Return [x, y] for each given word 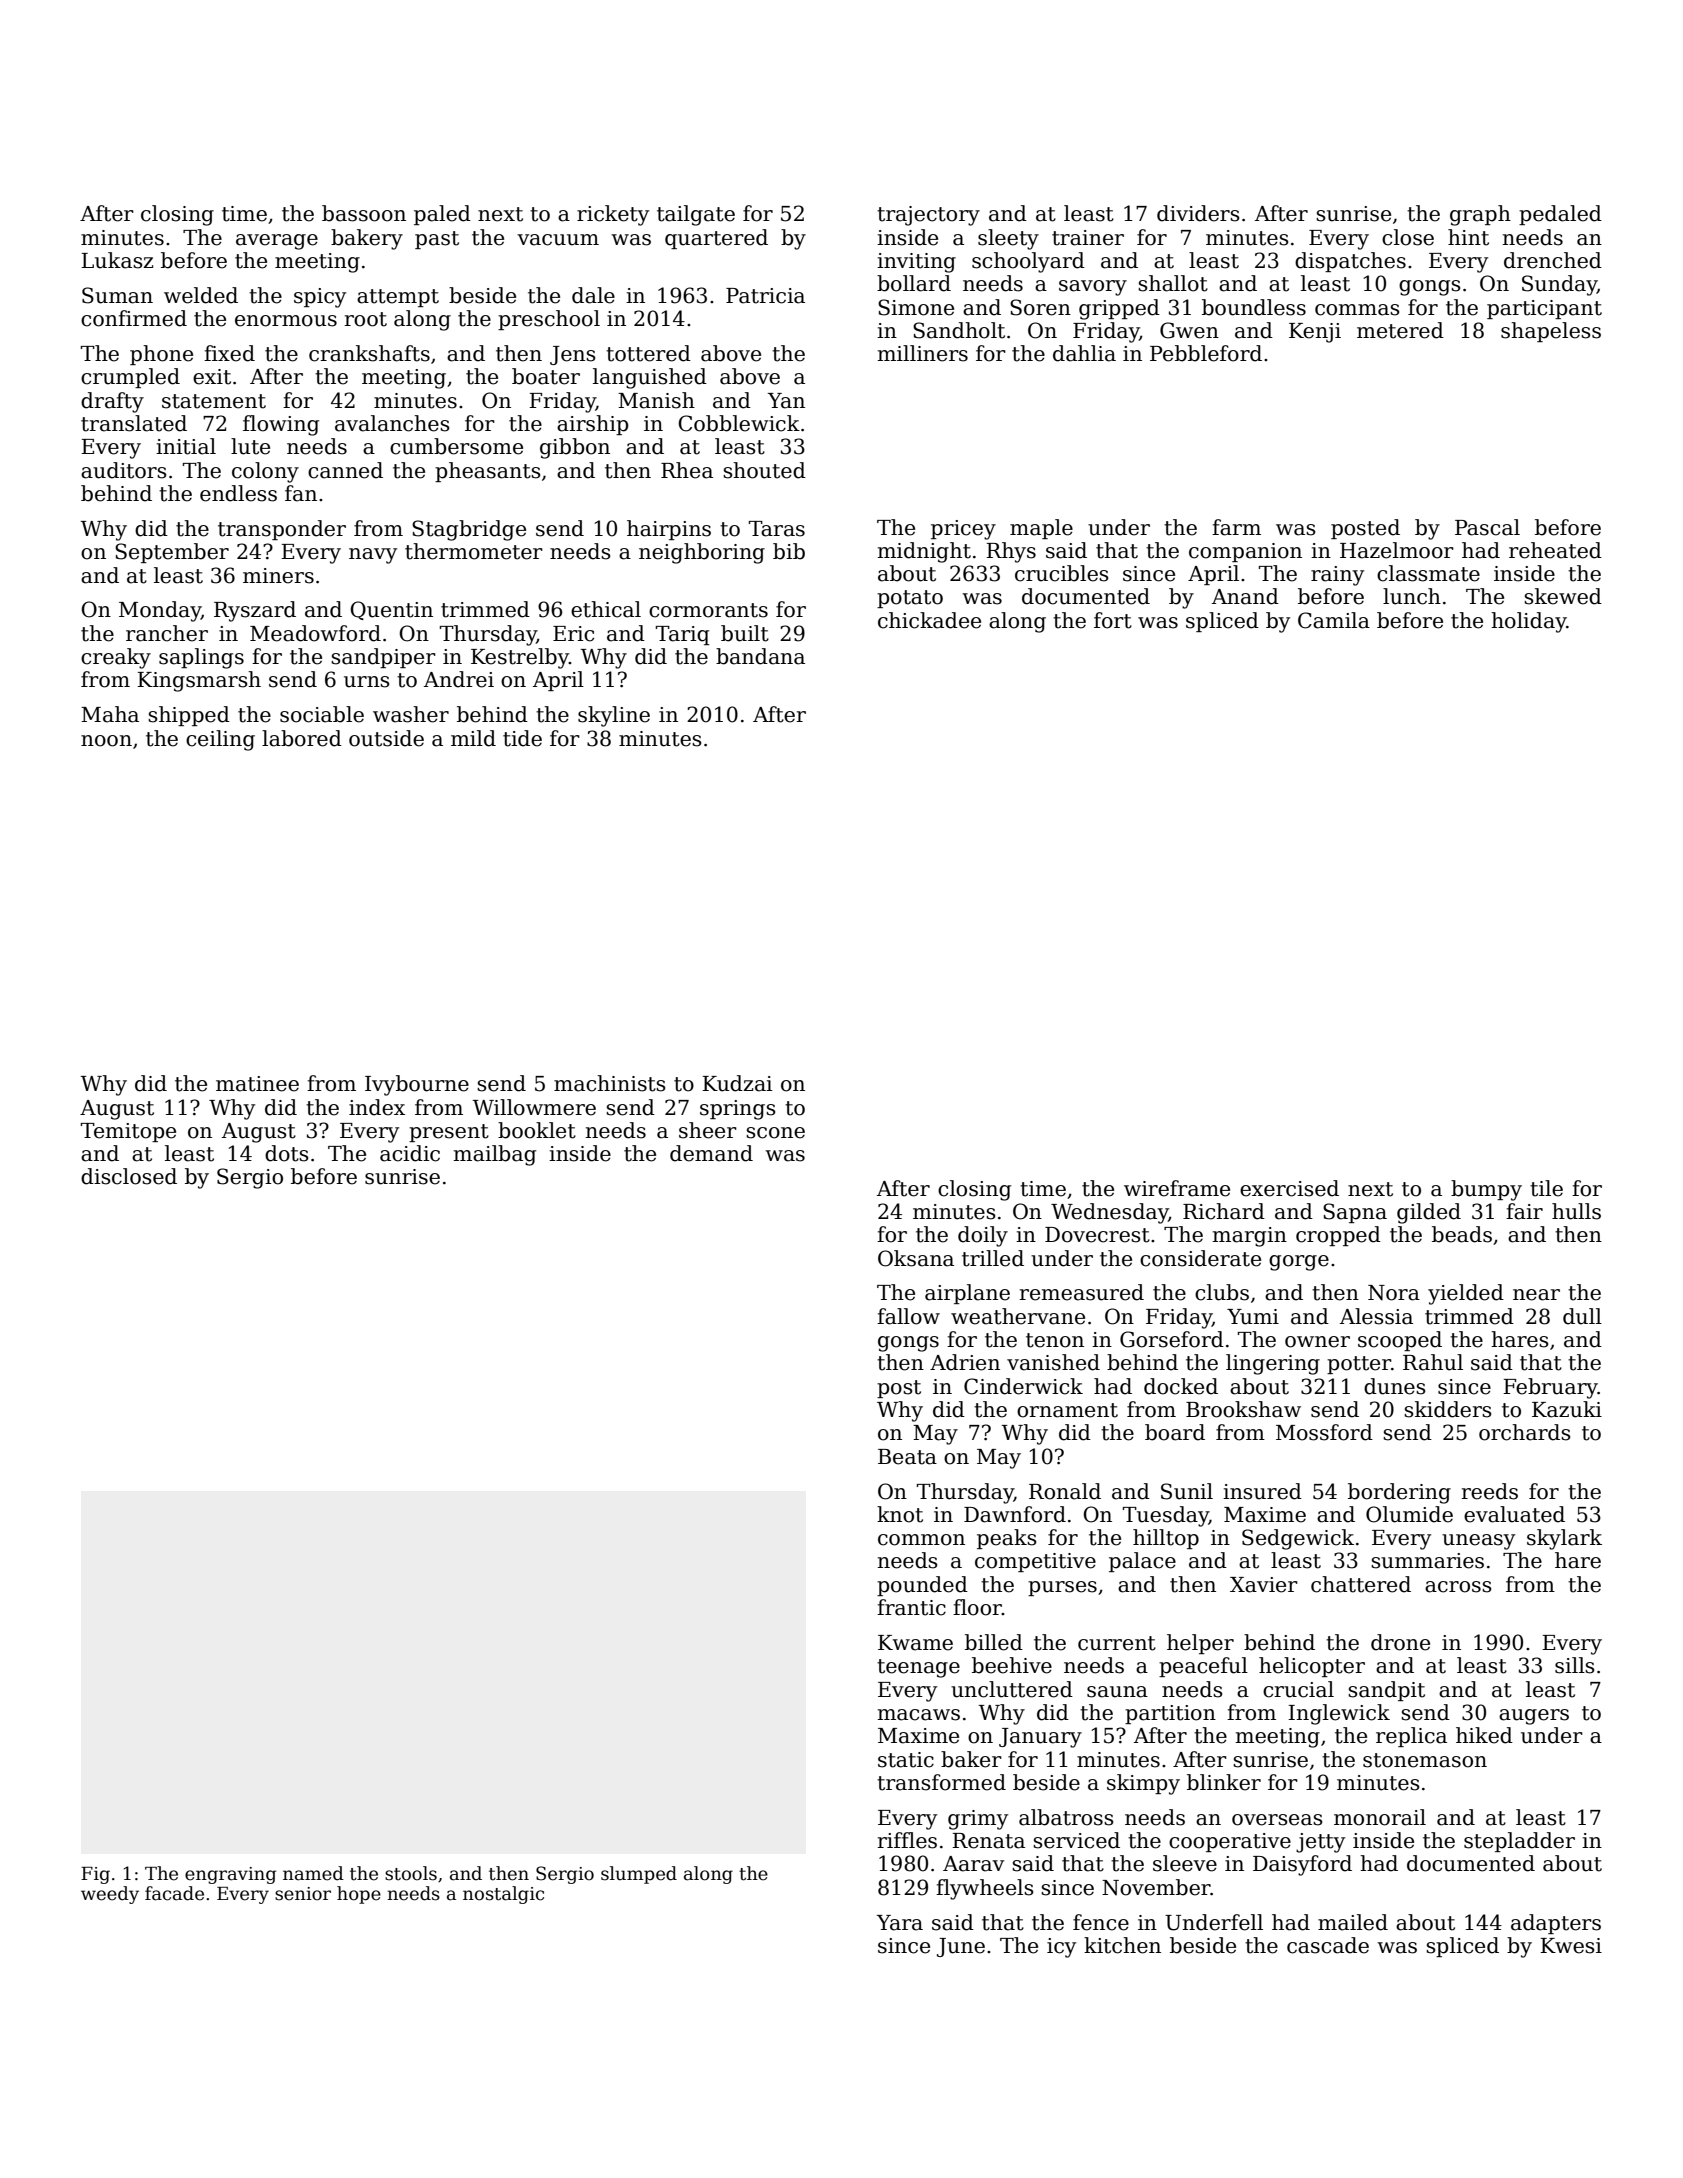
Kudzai [737, 1083]
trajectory [928, 216]
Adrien [965, 1362]
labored [302, 738]
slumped [639, 1875]
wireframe [1177, 1188]
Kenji [1315, 333]
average [277, 242]
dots [286, 1153]
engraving [230, 1875]
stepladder [1519, 1842]
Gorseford [1172, 1339]
